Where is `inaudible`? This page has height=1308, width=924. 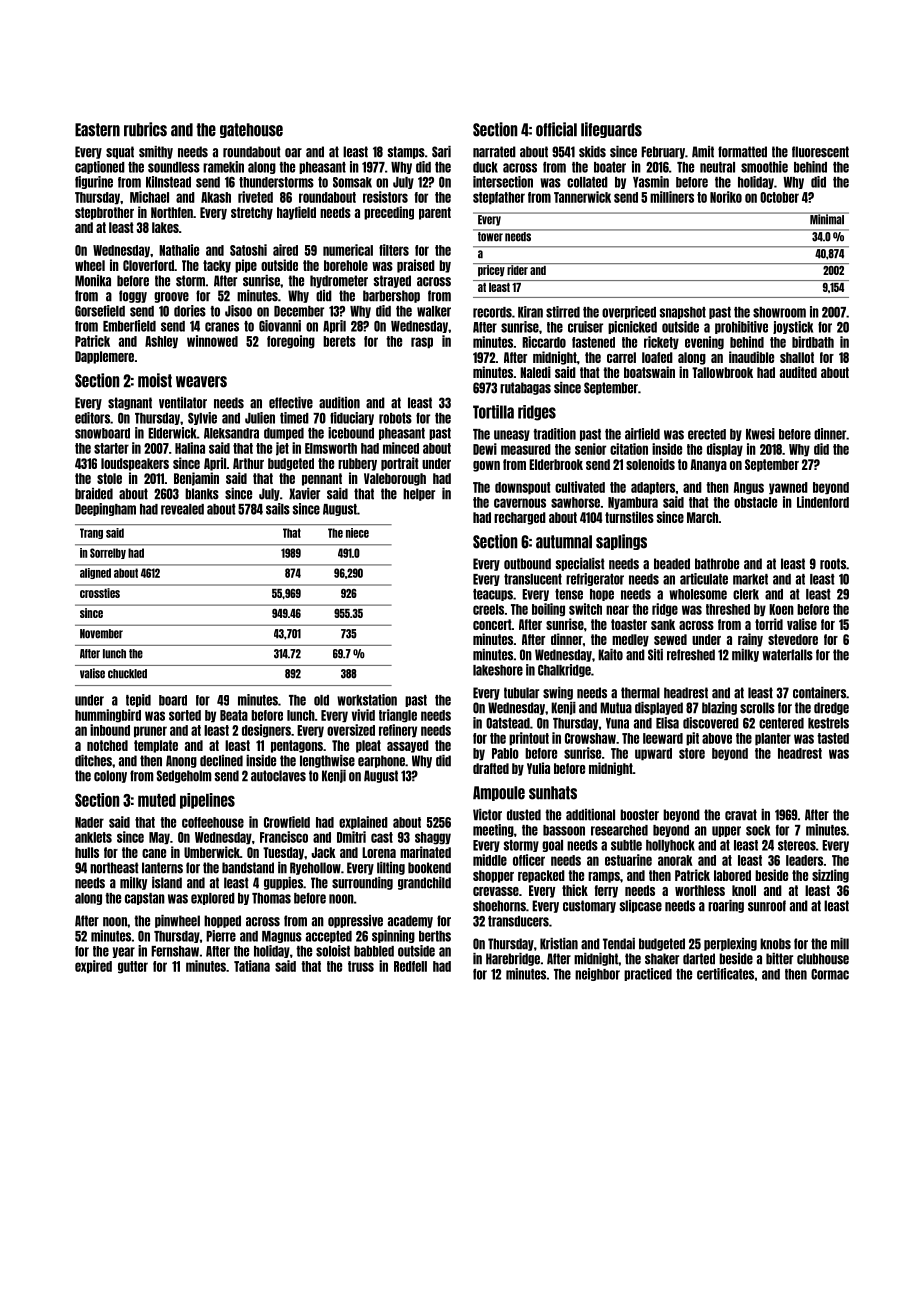
inaudible is located at coordinates (751, 357).
